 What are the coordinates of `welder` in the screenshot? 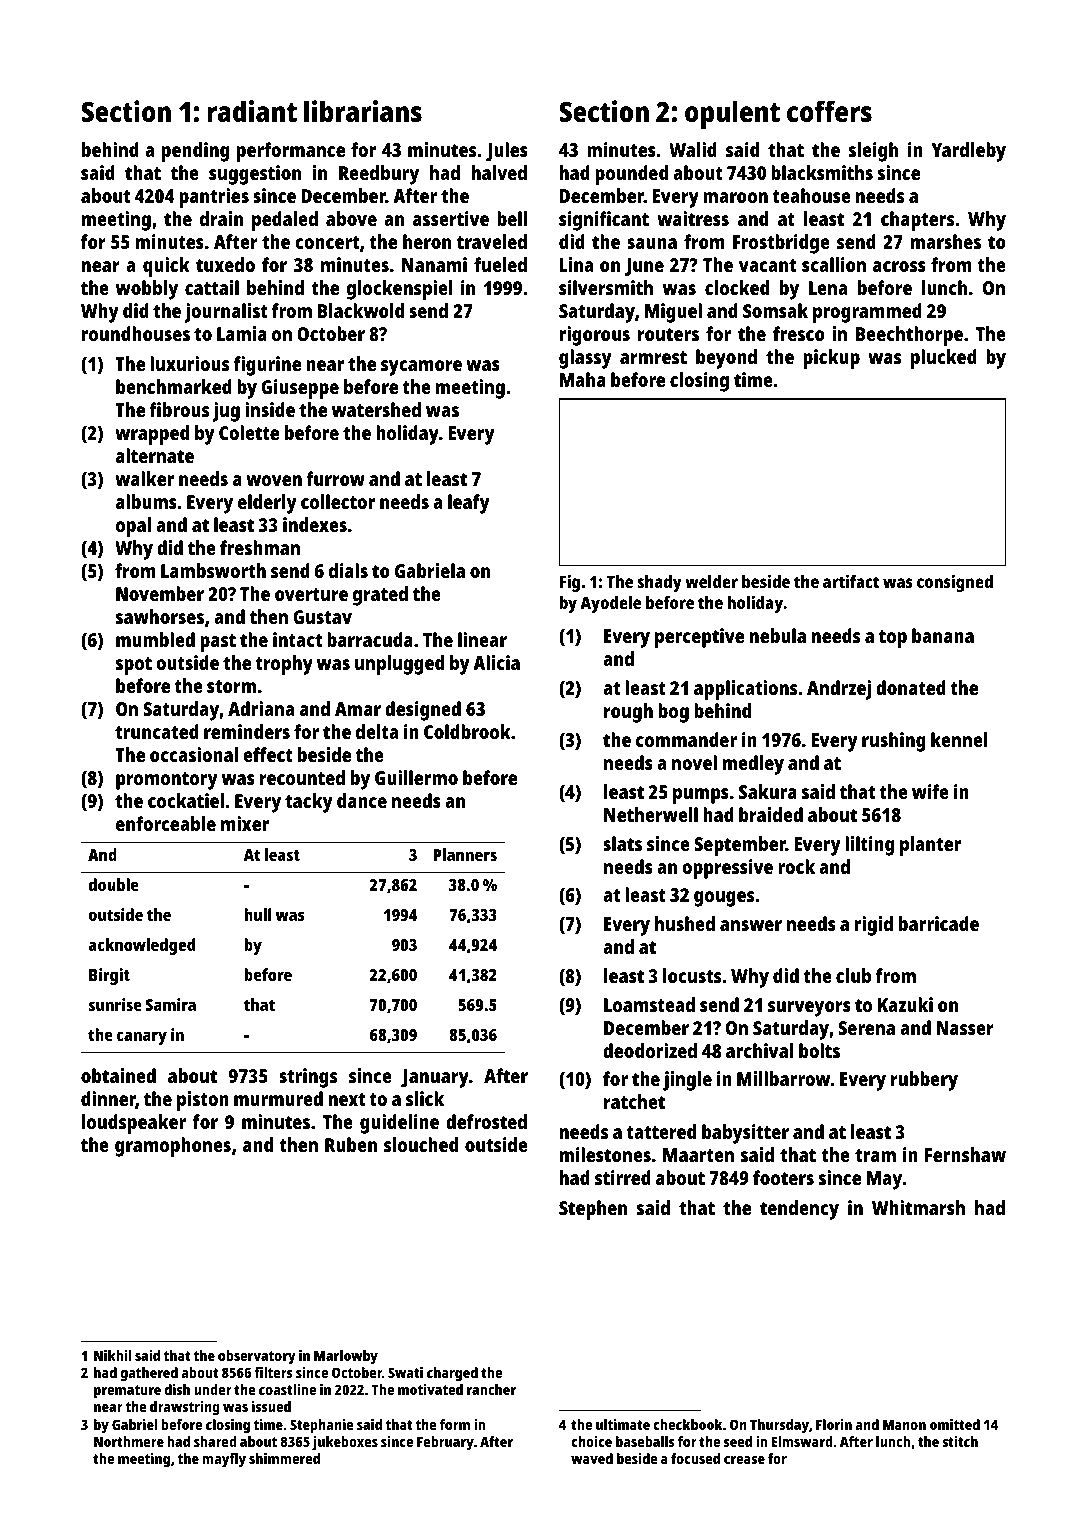 It's located at (711, 581).
